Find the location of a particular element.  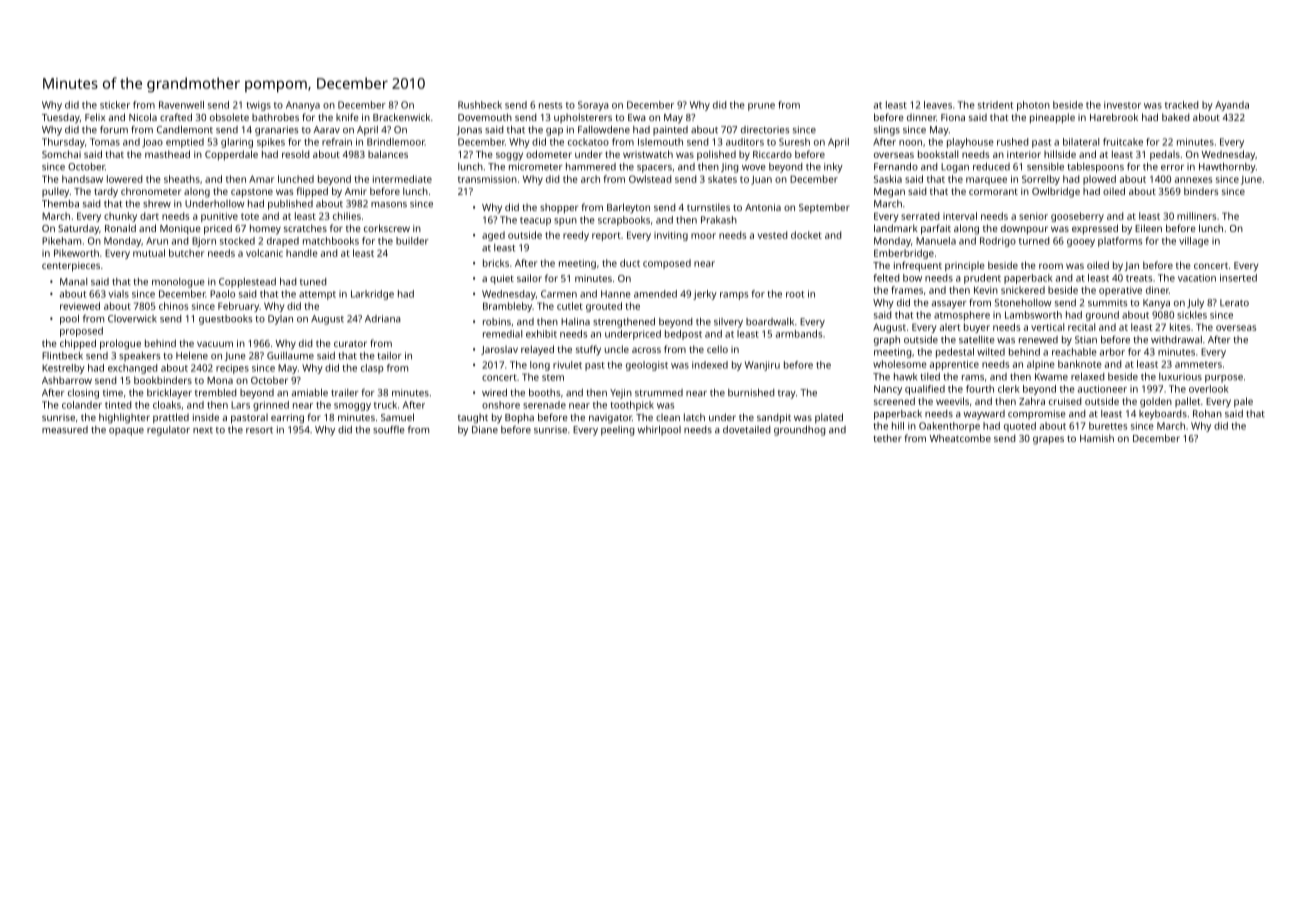

transmission is located at coordinates (487, 179).
